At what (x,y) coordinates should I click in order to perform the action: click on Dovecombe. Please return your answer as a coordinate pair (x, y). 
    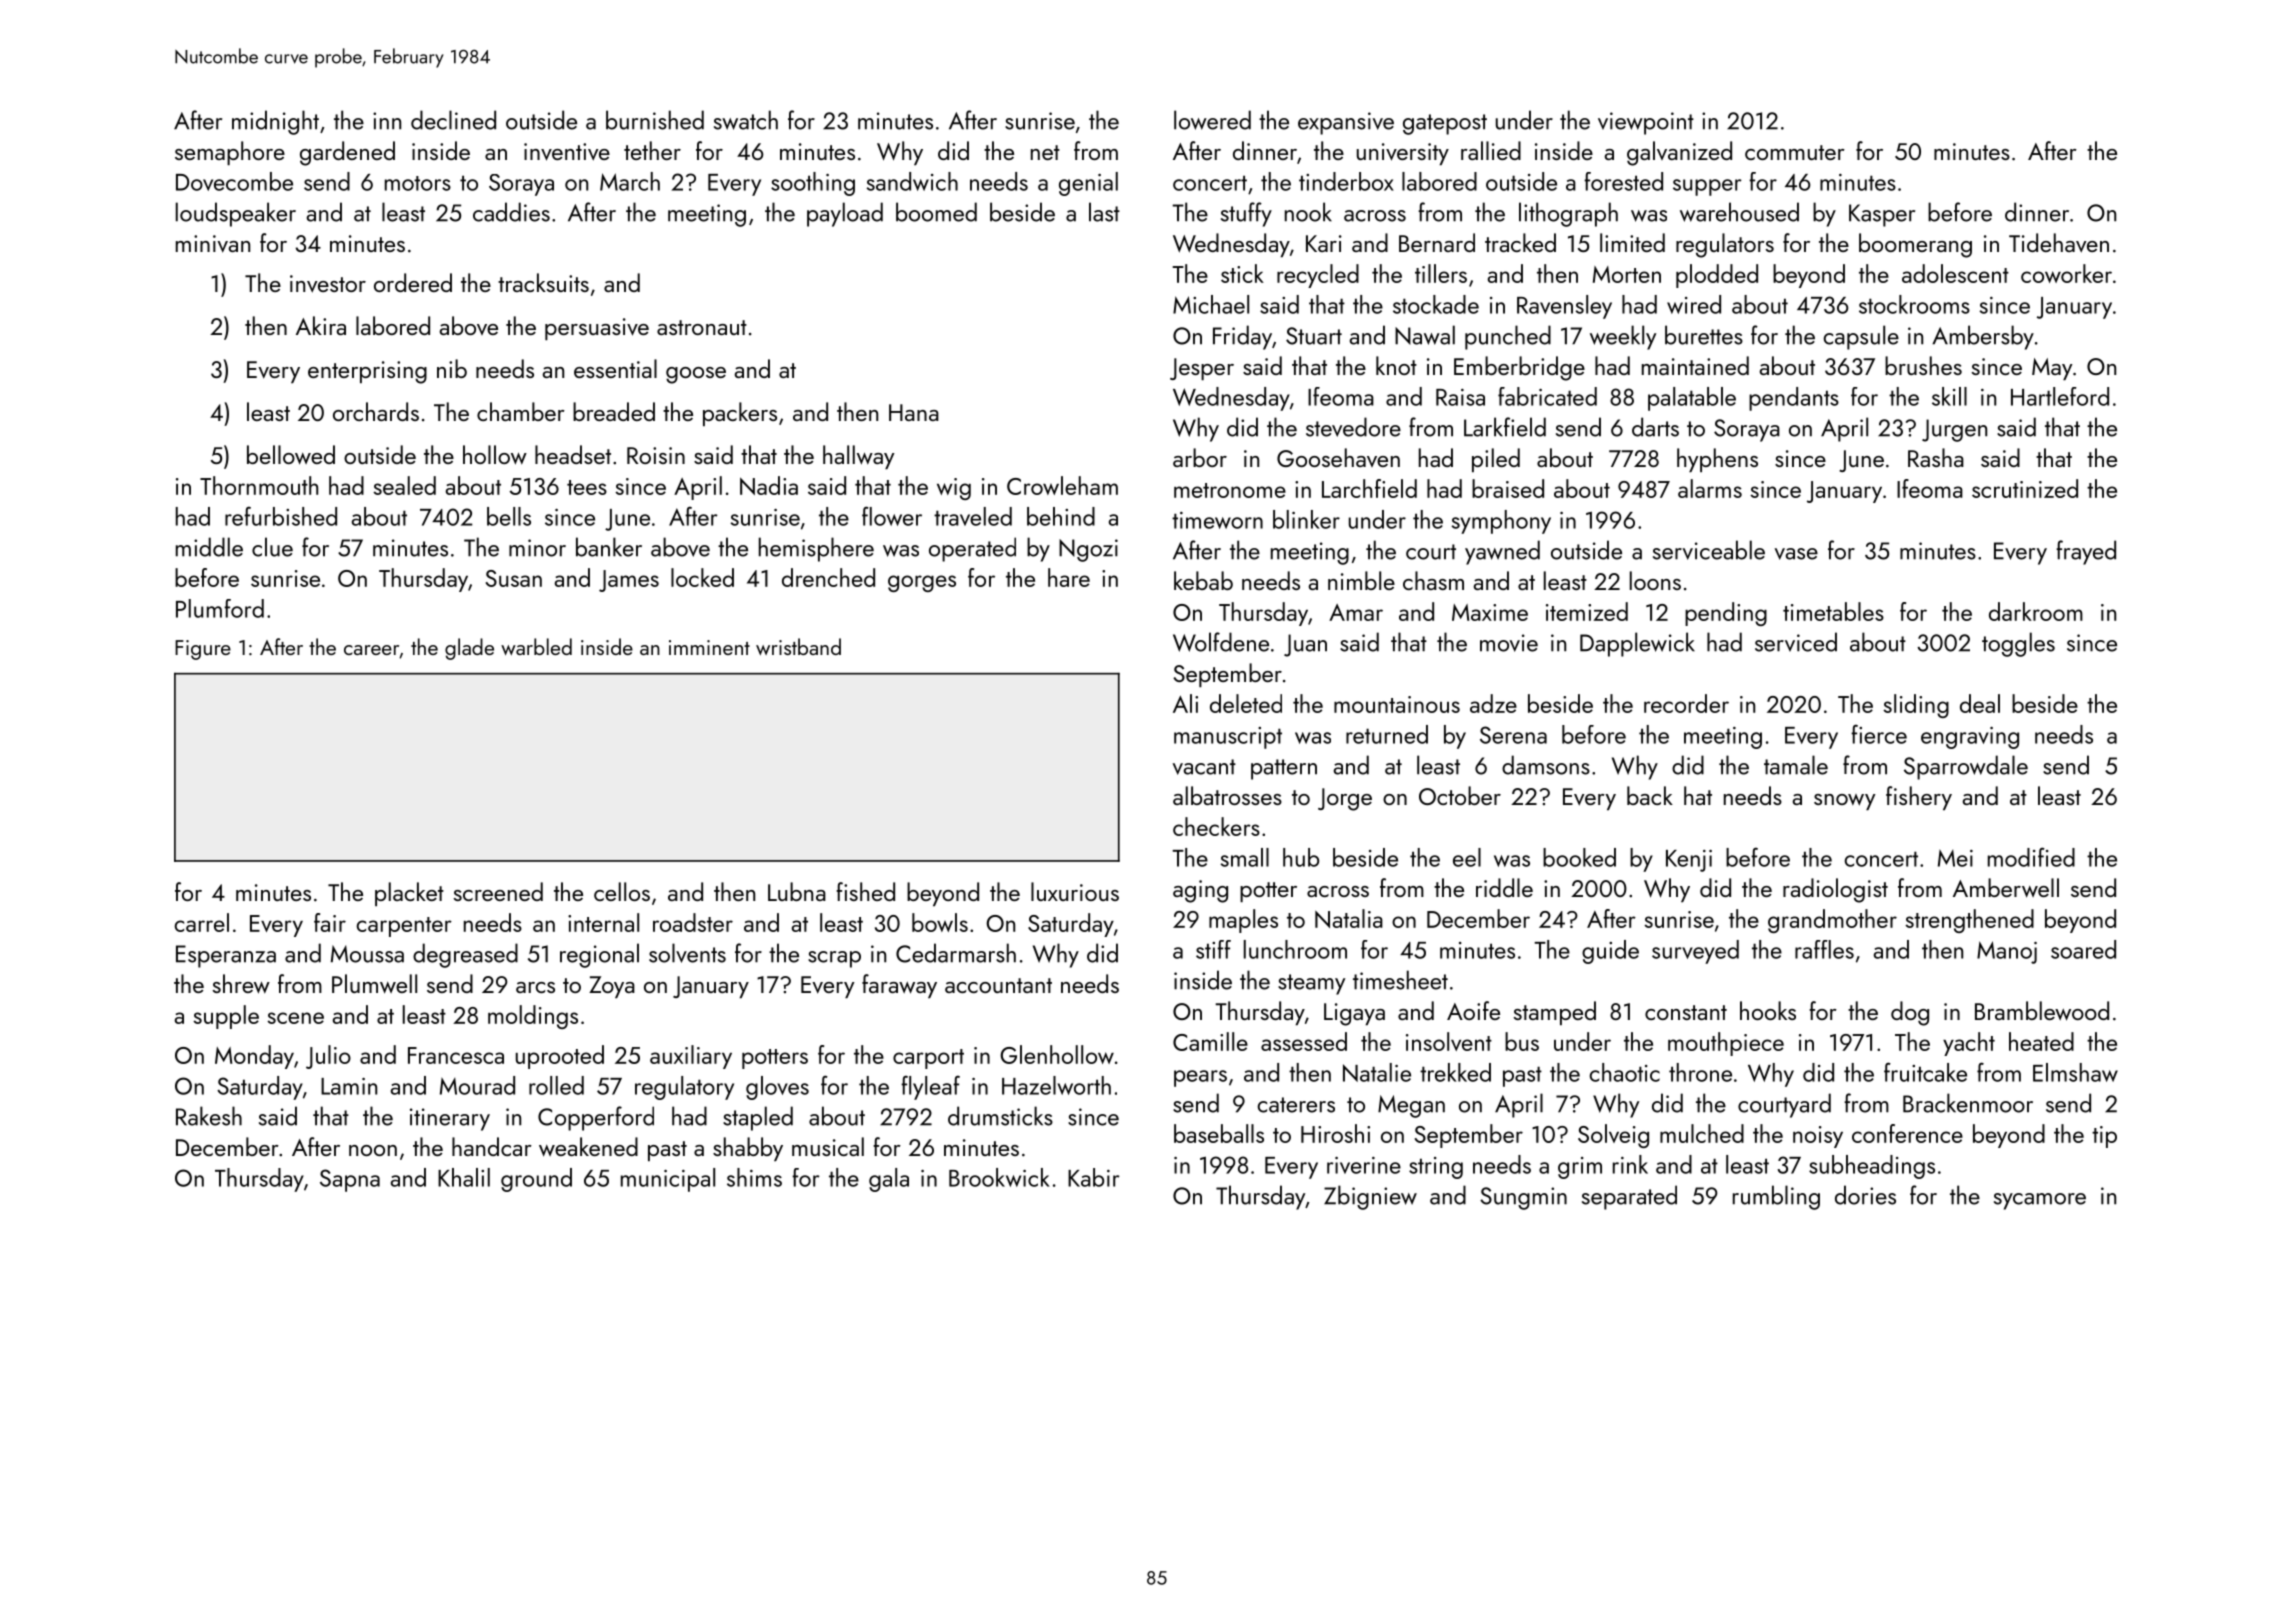
    Looking at the image, I should click on (234, 181).
